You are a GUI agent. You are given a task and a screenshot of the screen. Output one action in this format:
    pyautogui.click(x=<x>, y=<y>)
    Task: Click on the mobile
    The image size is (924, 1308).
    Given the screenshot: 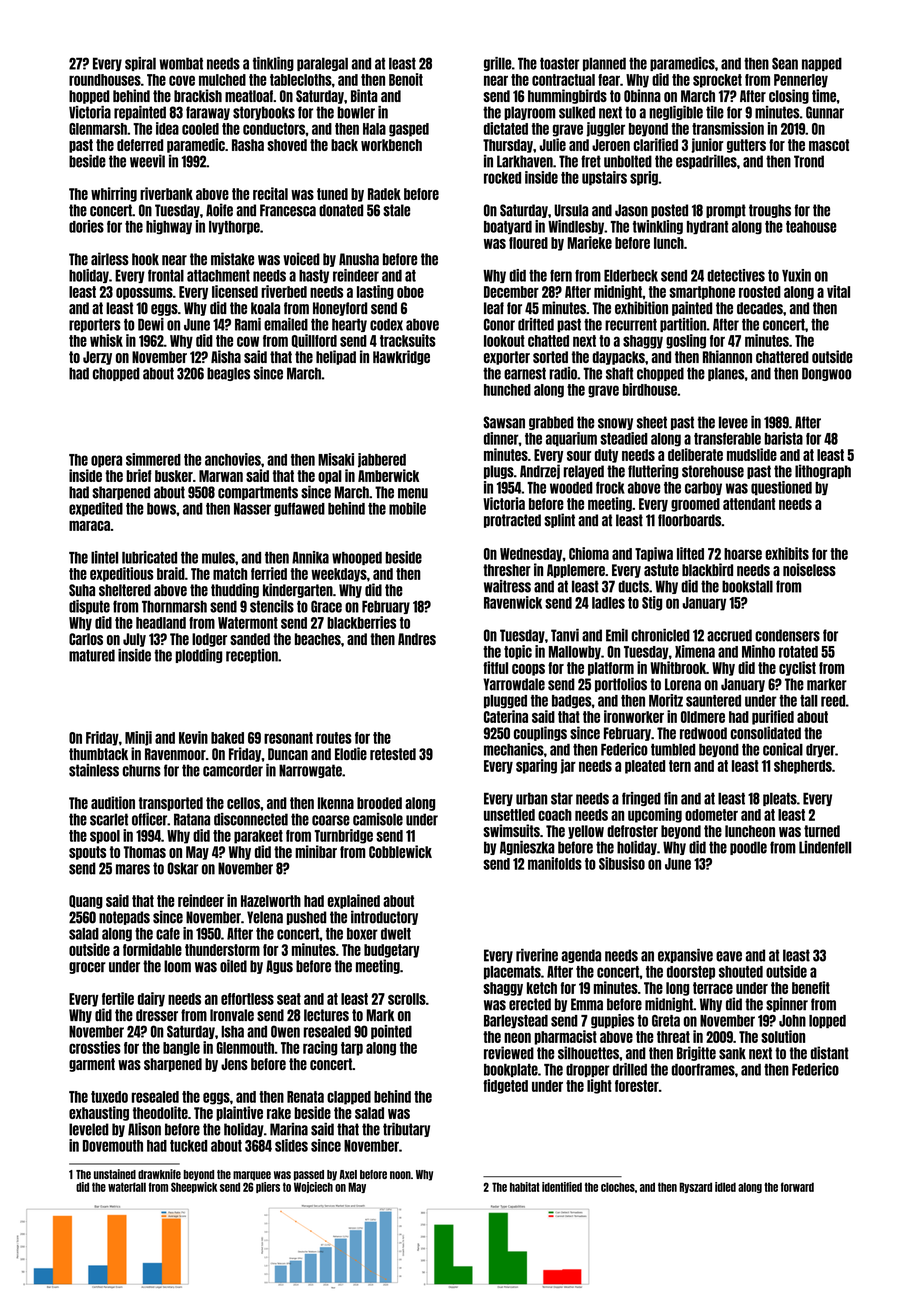 What is the action you would take?
    pyautogui.click(x=407, y=508)
